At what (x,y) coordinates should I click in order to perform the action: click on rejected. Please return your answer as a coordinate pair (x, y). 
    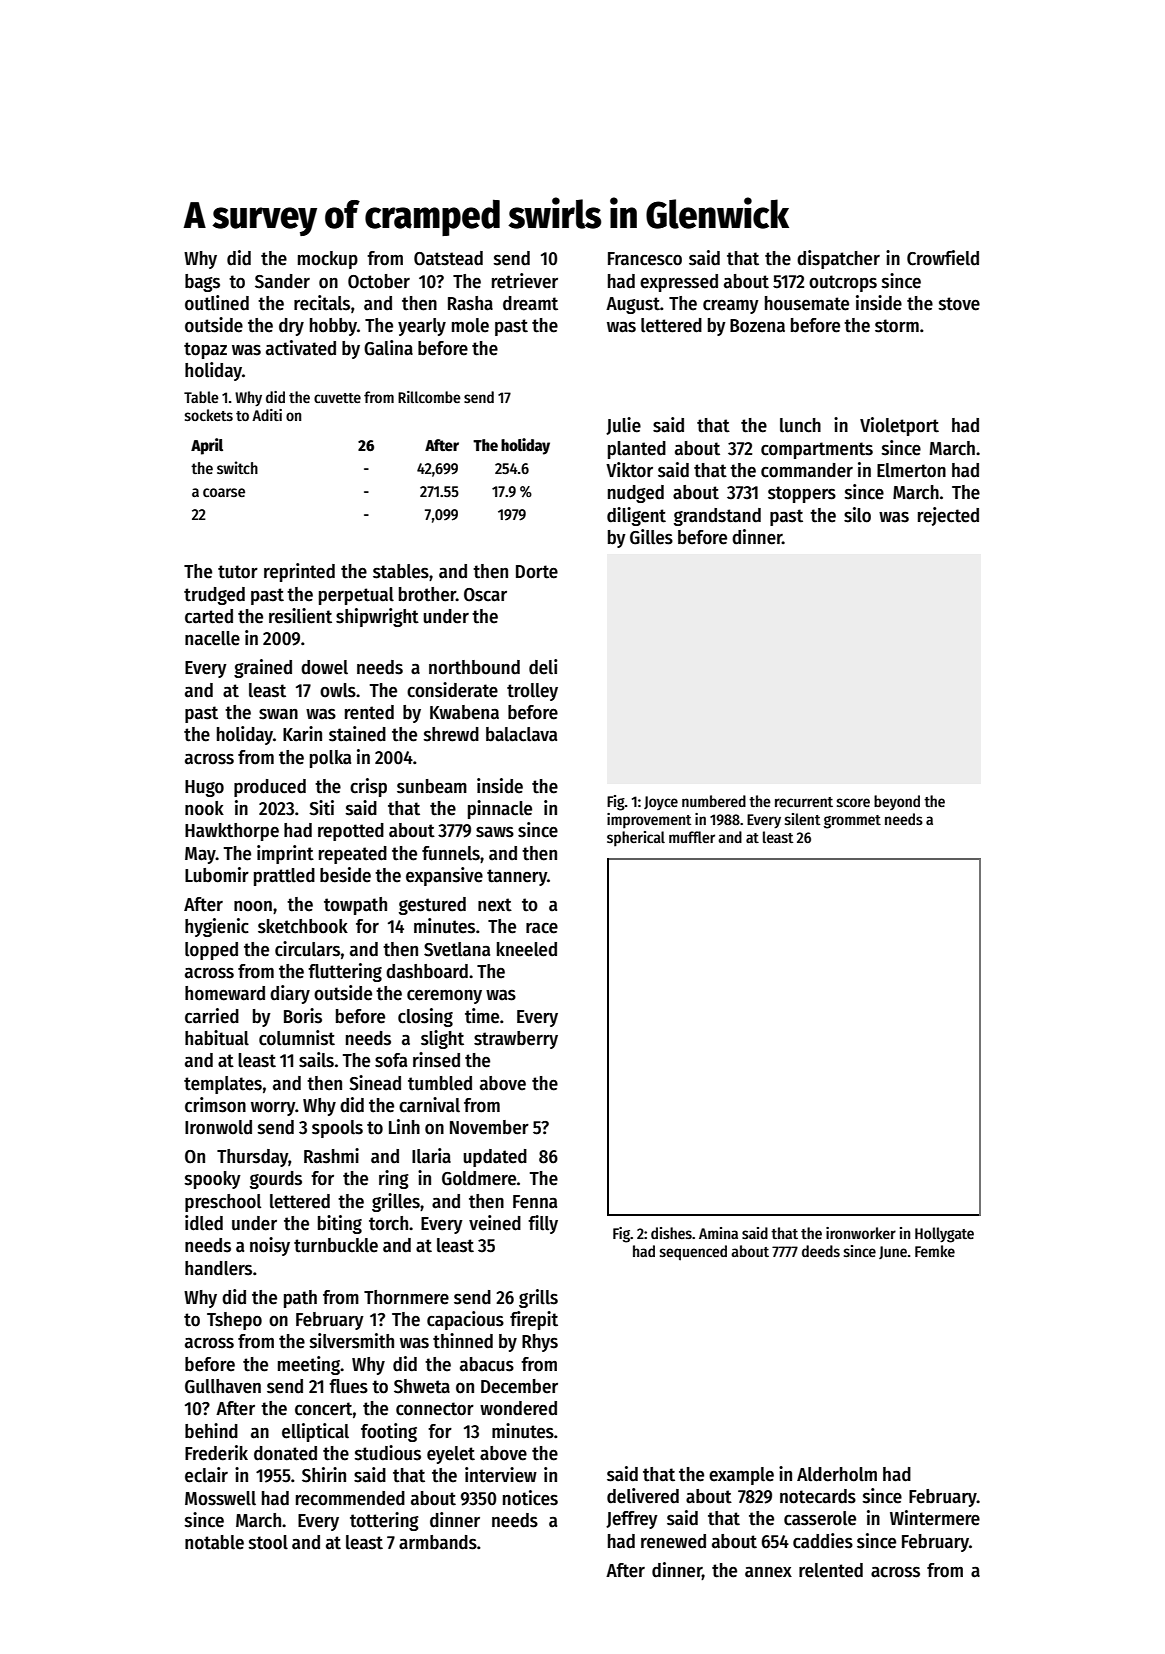
    Looking at the image, I should click on (948, 516).
